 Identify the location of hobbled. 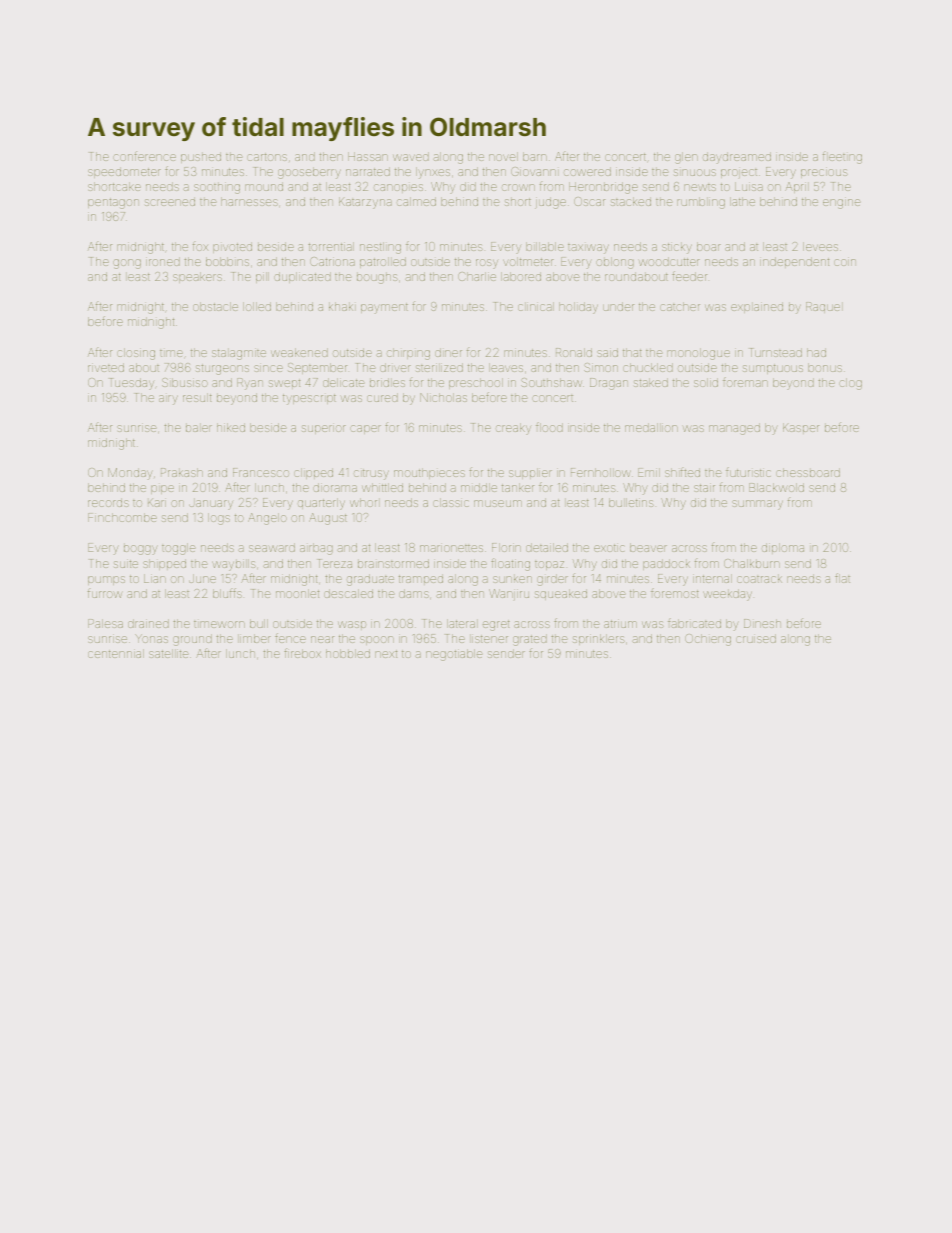
(348, 653).
